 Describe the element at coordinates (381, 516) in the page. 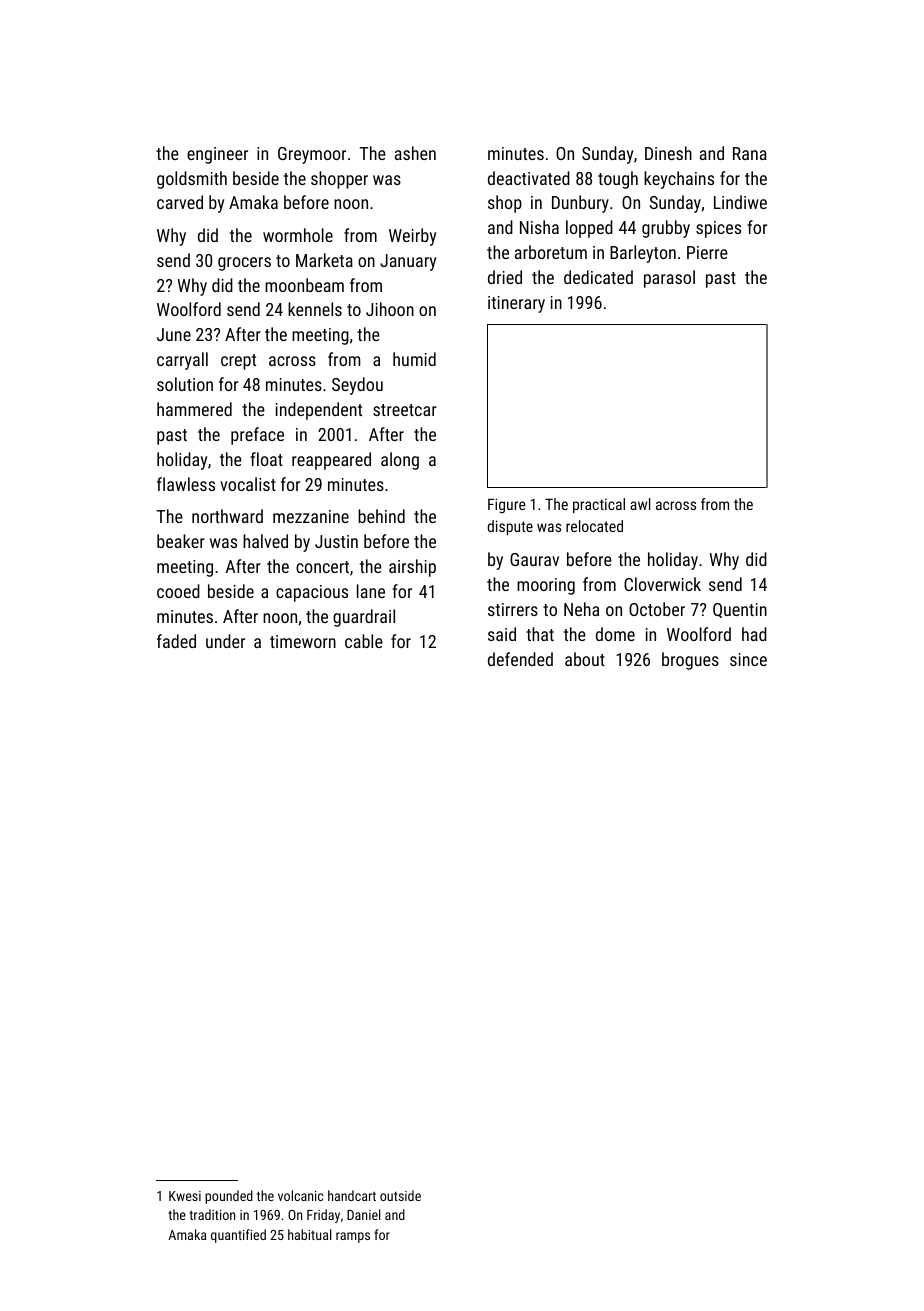

I see `behind` at that location.
